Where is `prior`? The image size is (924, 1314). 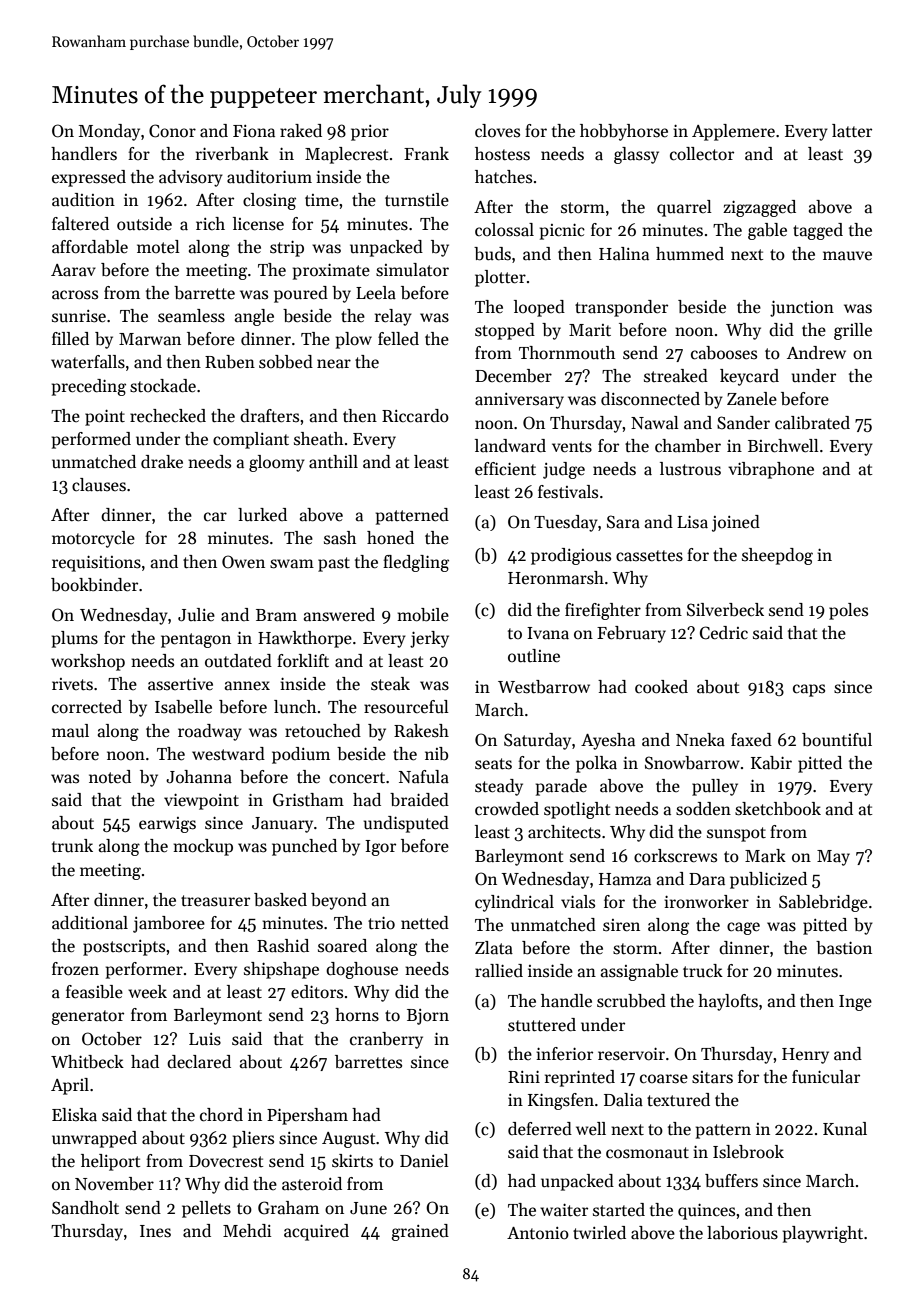
prior is located at coordinates (370, 133).
